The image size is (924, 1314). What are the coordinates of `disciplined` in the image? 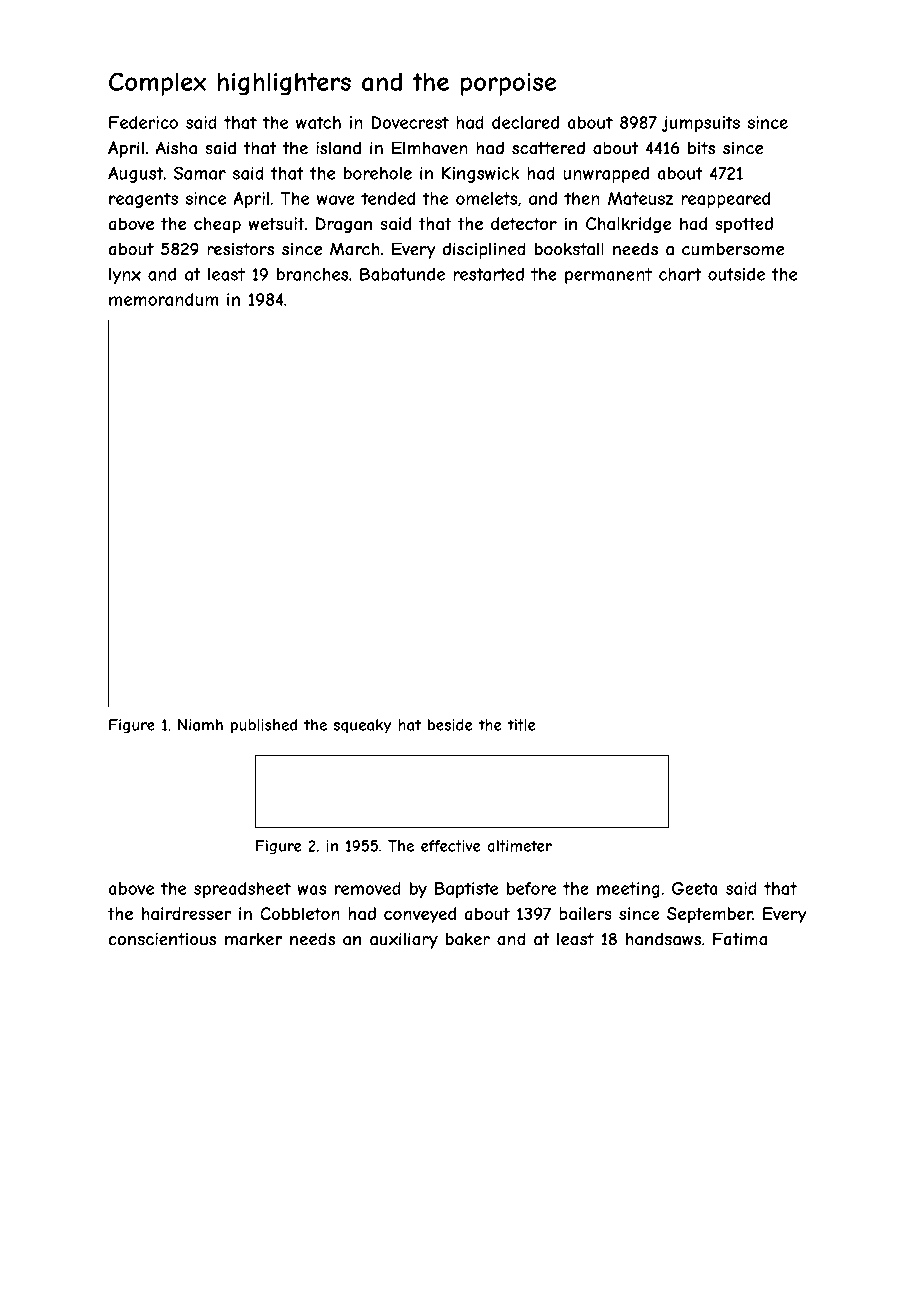 It's located at (484, 250).
